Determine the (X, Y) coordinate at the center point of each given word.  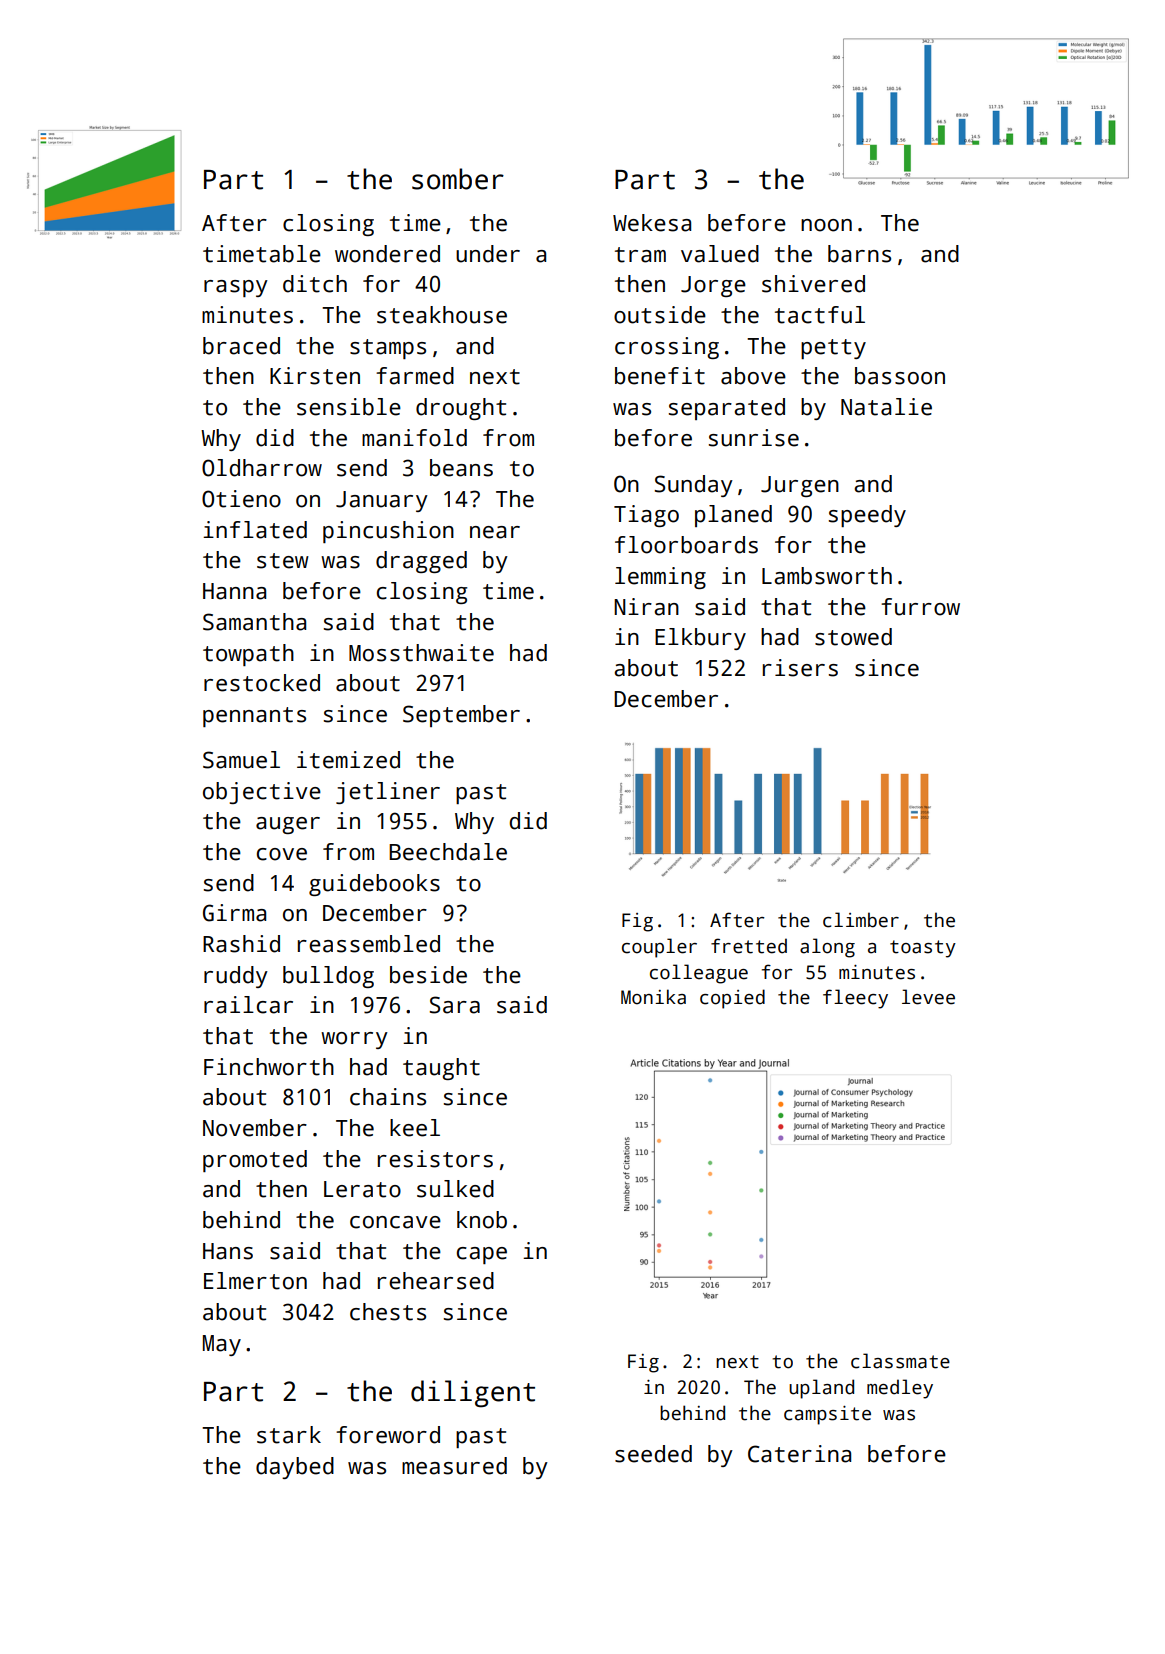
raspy (236, 288)
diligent (473, 1394)
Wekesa (652, 223)
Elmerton (255, 1281)
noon (826, 225)
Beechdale (448, 852)
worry (354, 1040)
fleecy (855, 999)
